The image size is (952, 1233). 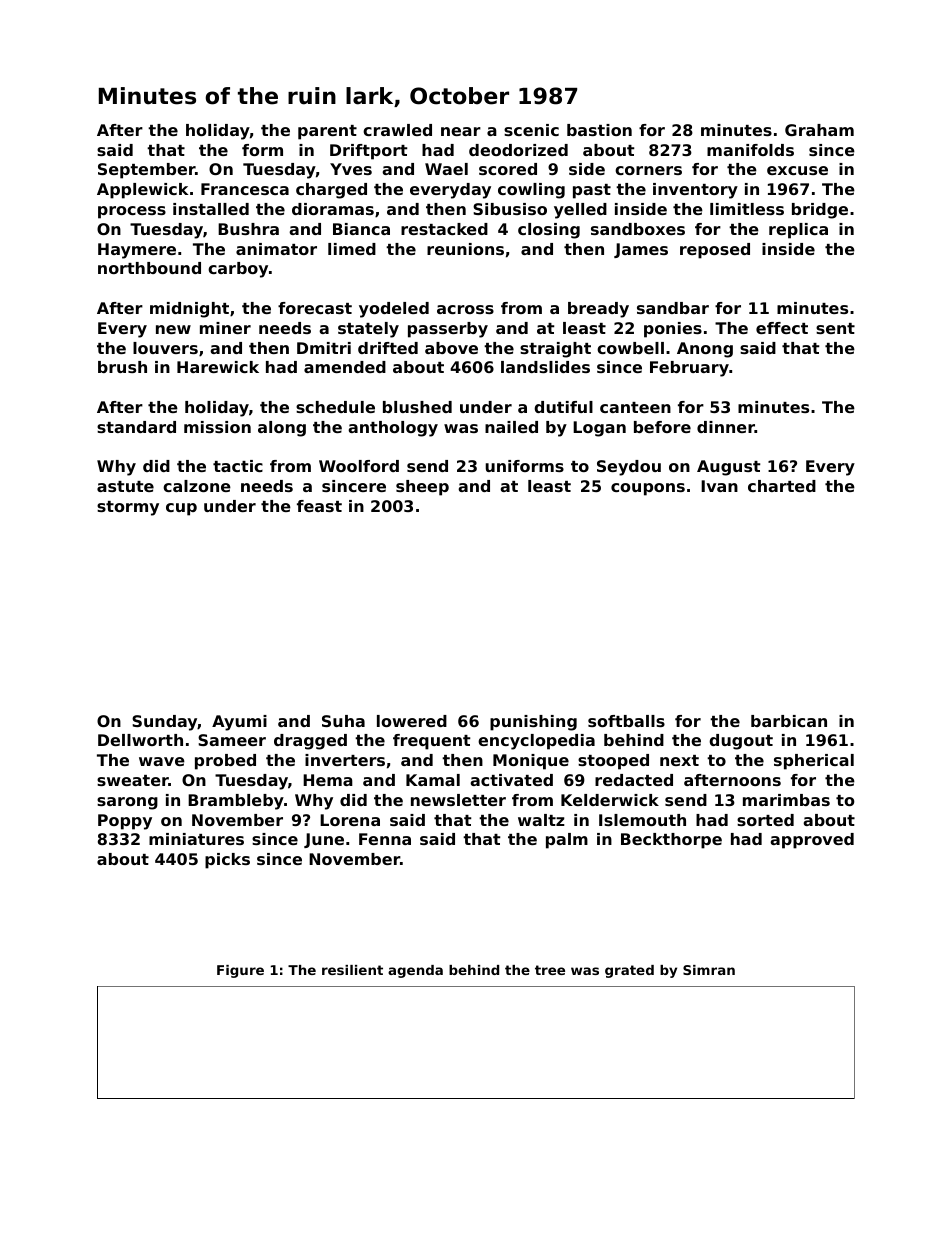 I want to click on Poppy, so click(x=125, y=822).
